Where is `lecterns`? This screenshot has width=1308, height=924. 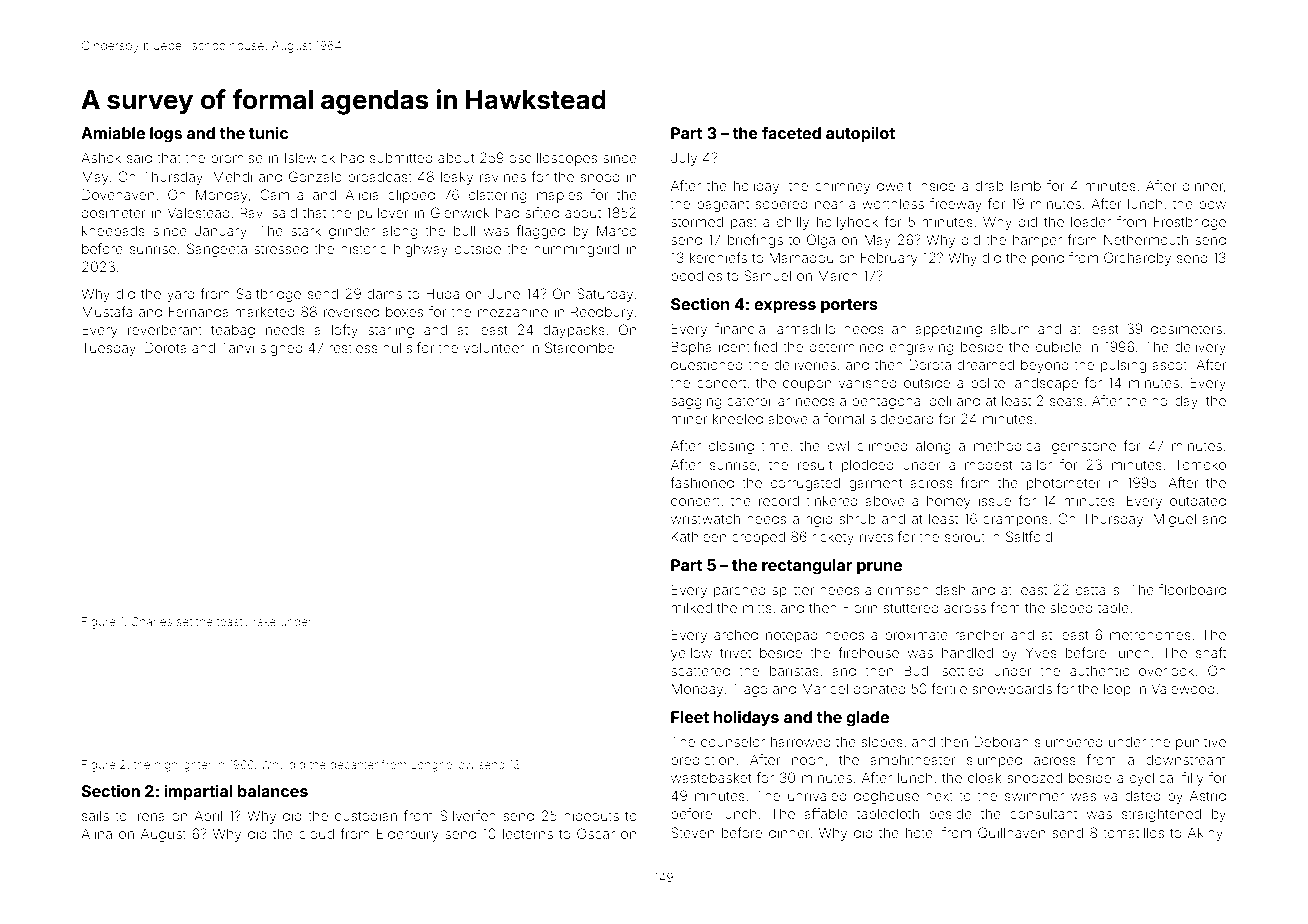
lecterns is located at coordinates (528, 834).
